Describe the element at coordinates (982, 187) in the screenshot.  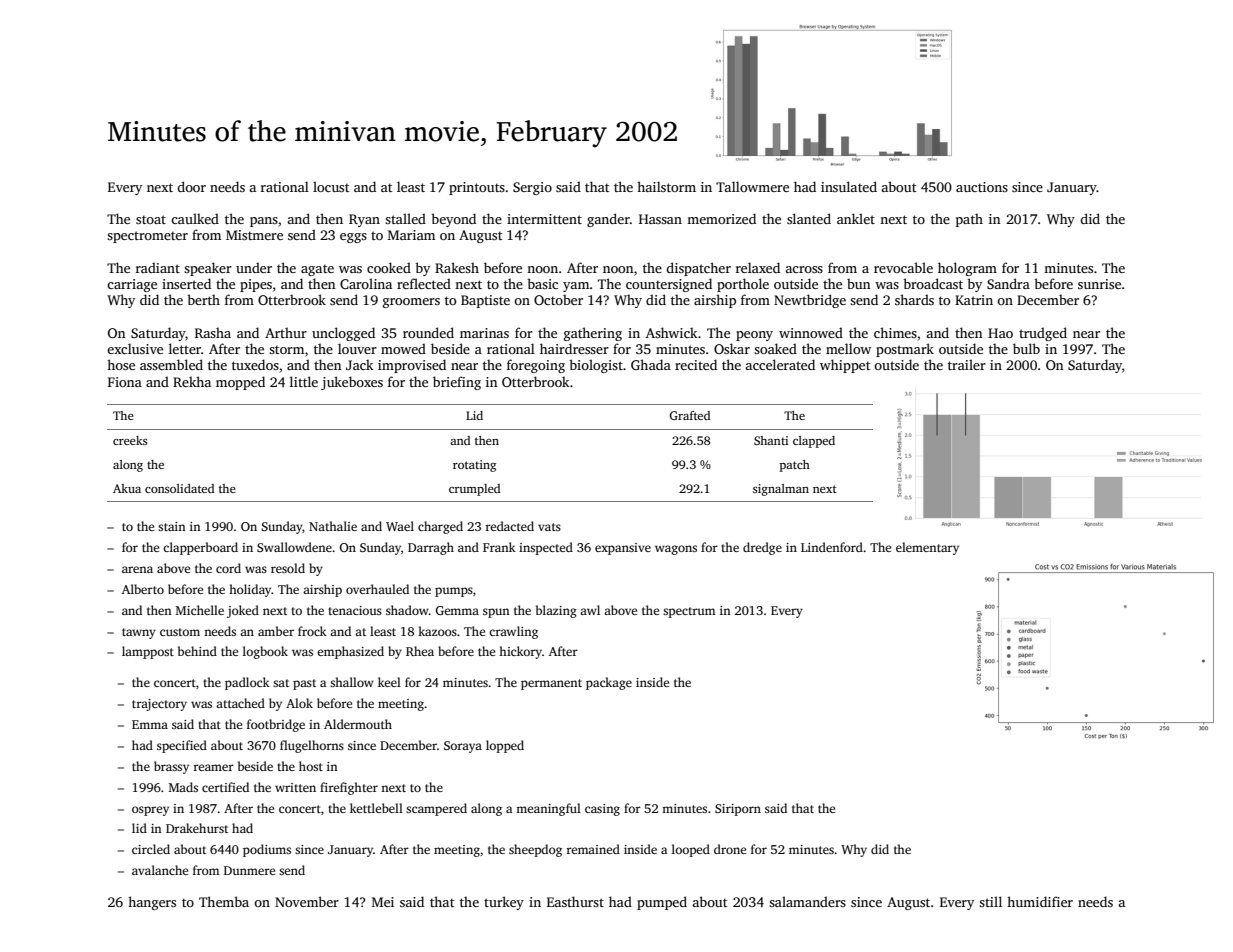
I see `auctions` at that location.
